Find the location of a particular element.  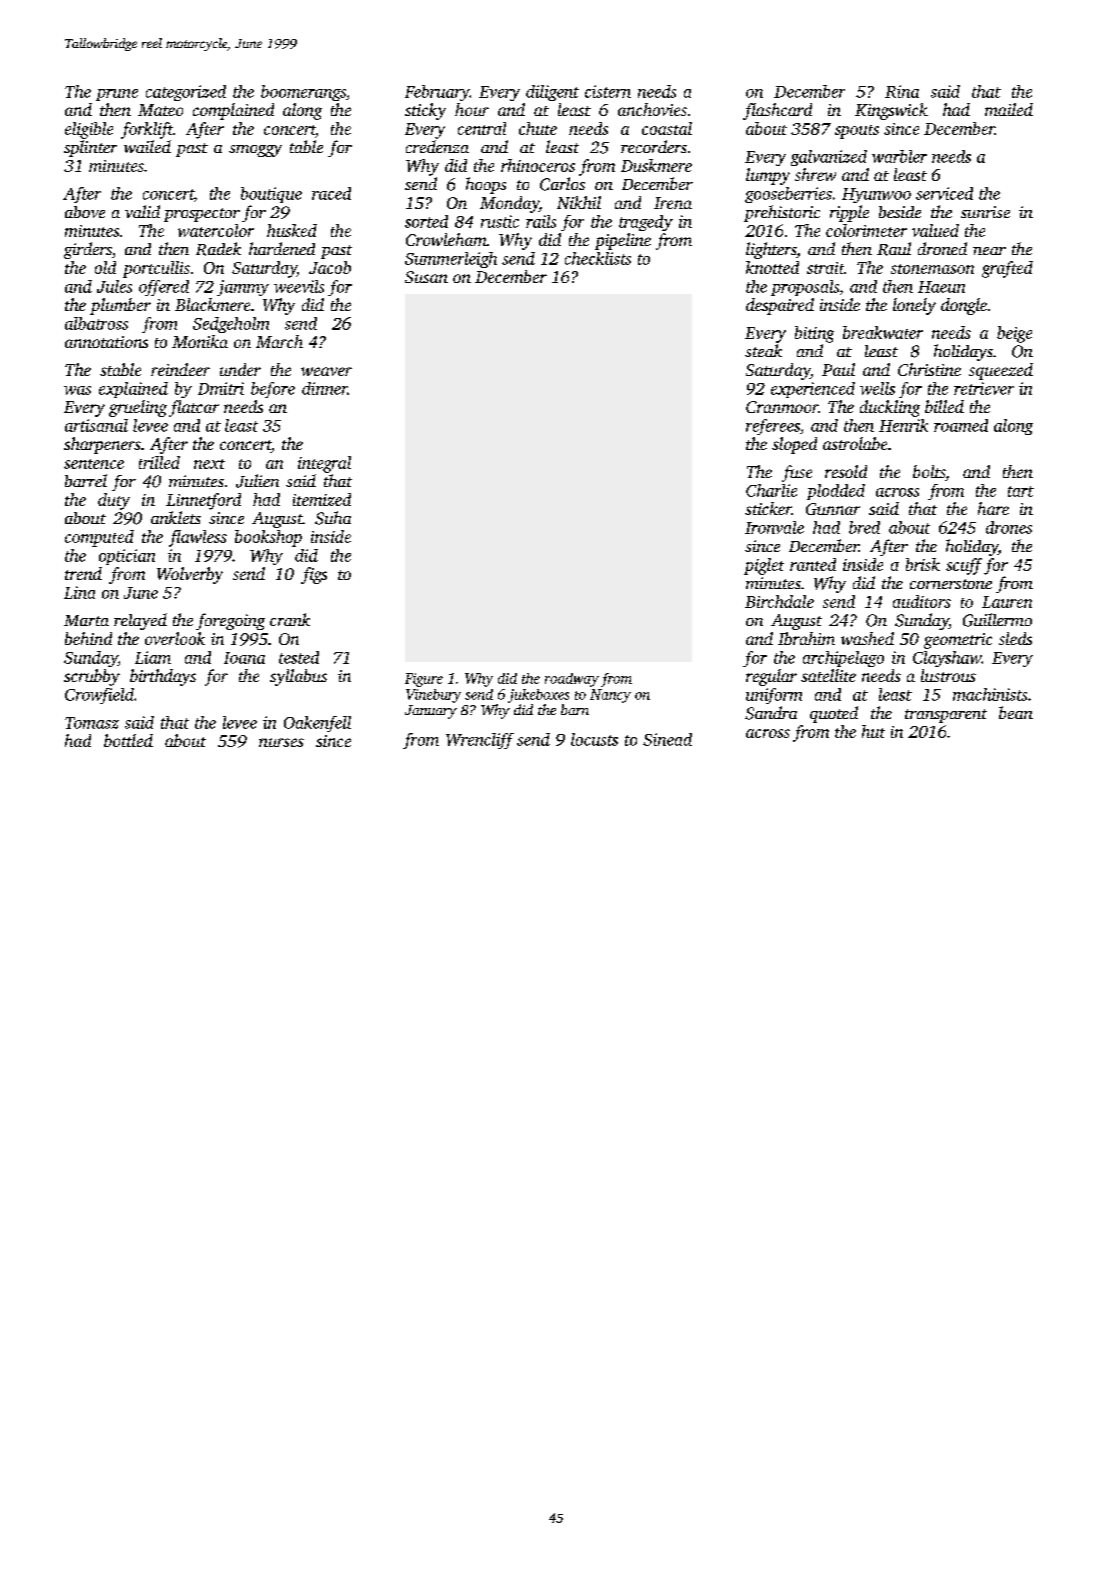

sticker is located at coordinates (768, 508).
